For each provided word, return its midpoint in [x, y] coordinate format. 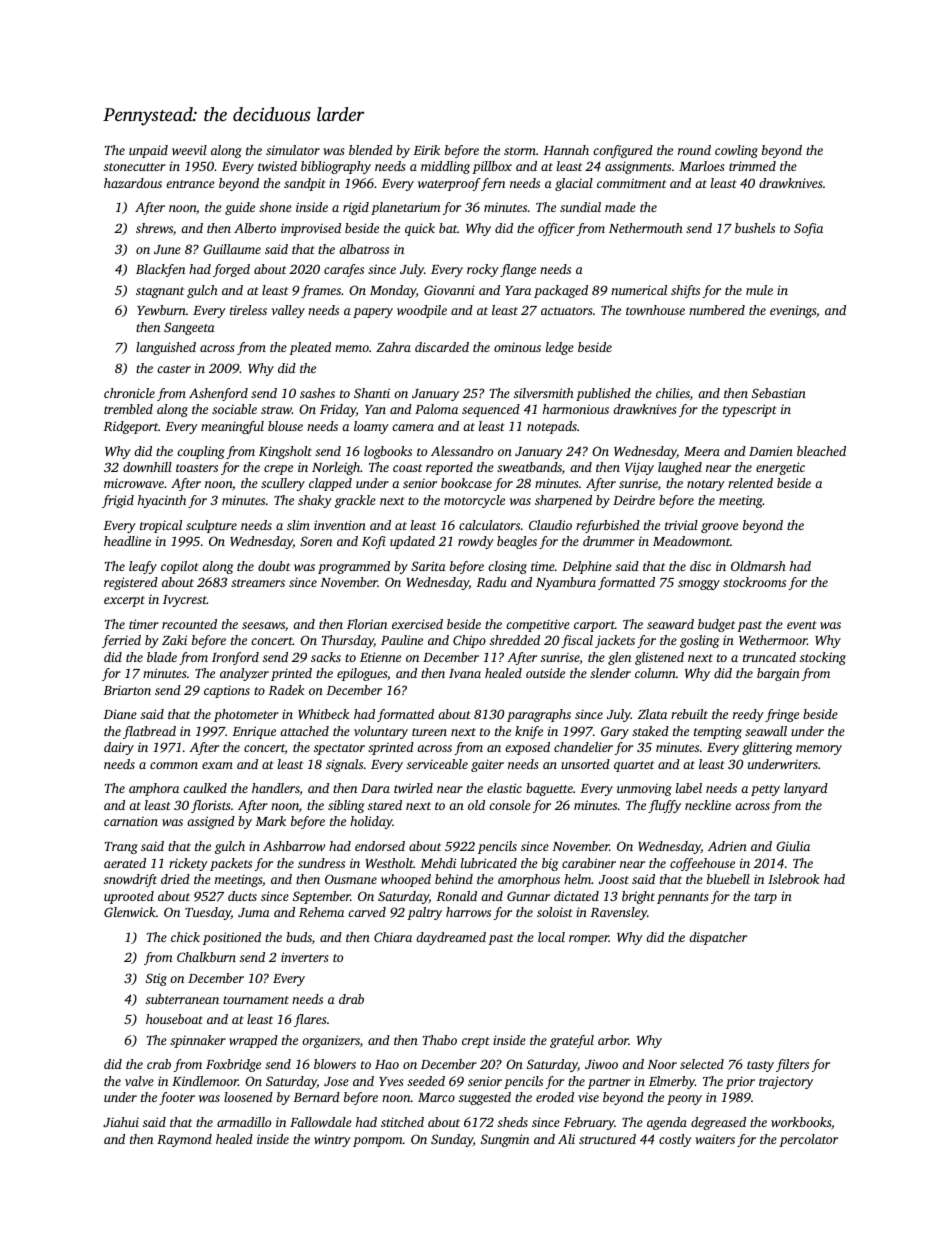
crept [476, 1042]
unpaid [148, 151]
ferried [121, 641]
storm [520, 151]
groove [719, 528]
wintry [332, 1140]
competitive [538, 625]
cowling [736, 151]
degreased [718, 1123]
